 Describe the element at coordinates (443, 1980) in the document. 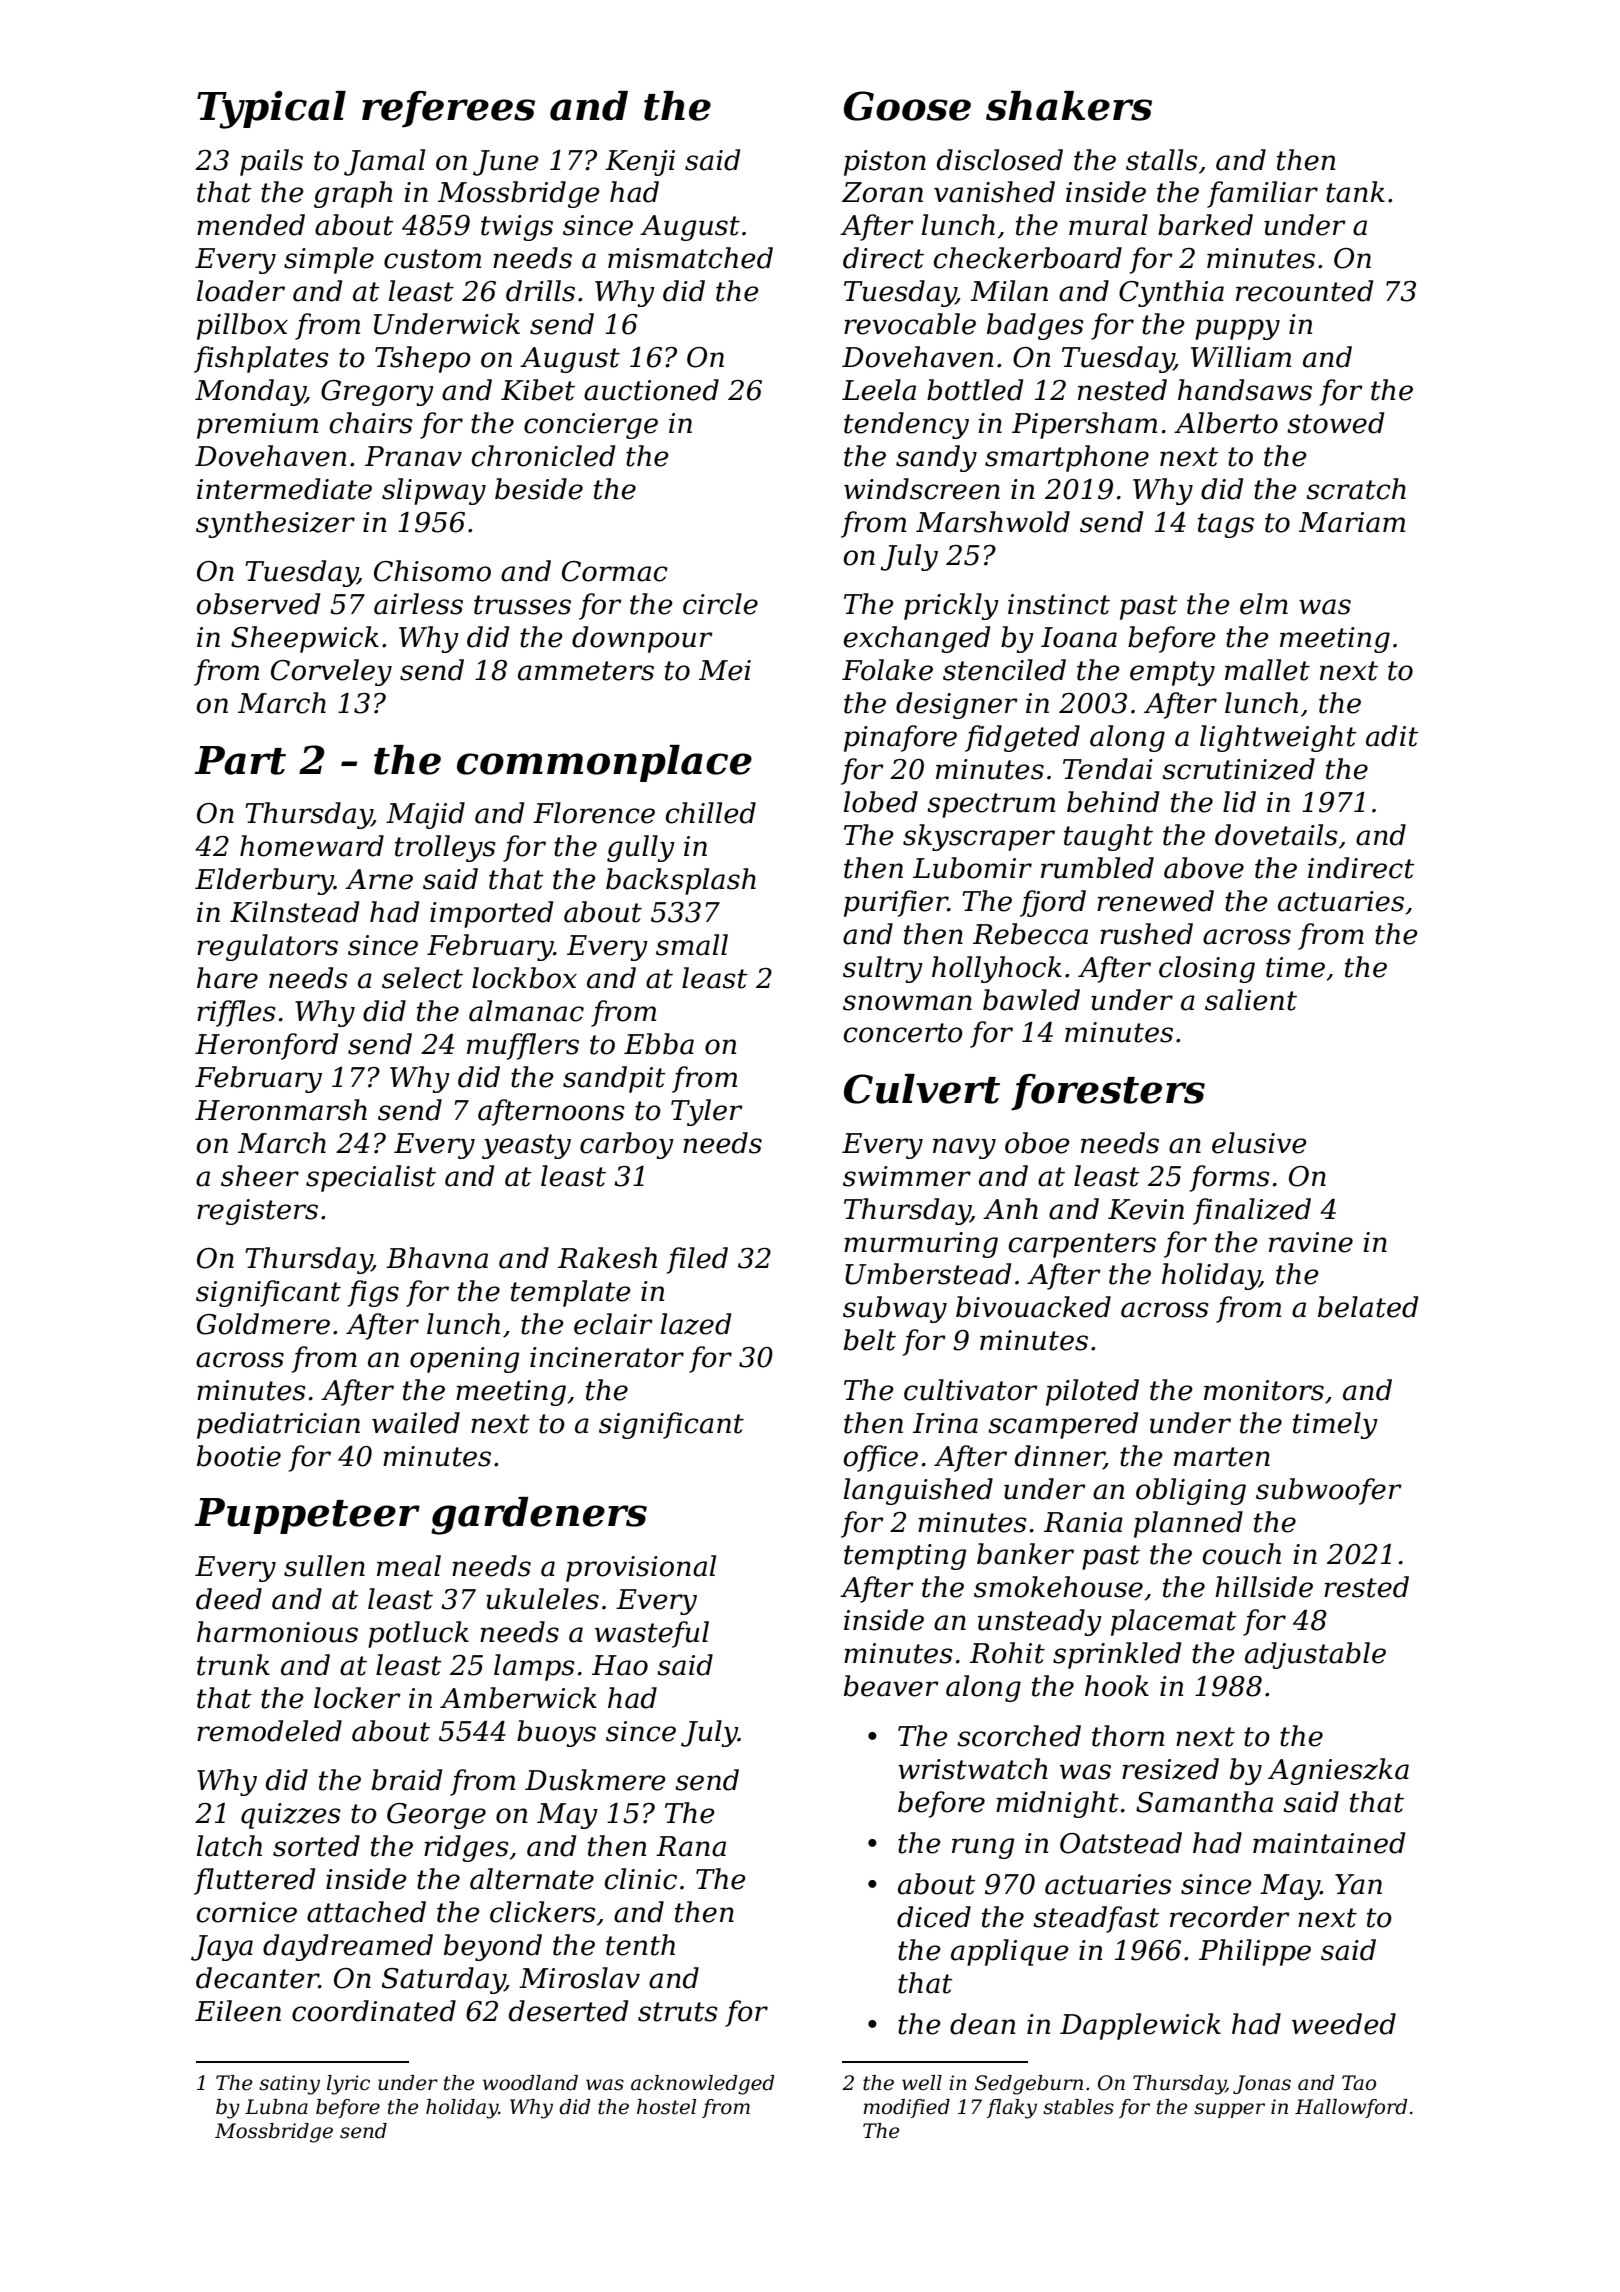

I see `Saturday` at that location.
